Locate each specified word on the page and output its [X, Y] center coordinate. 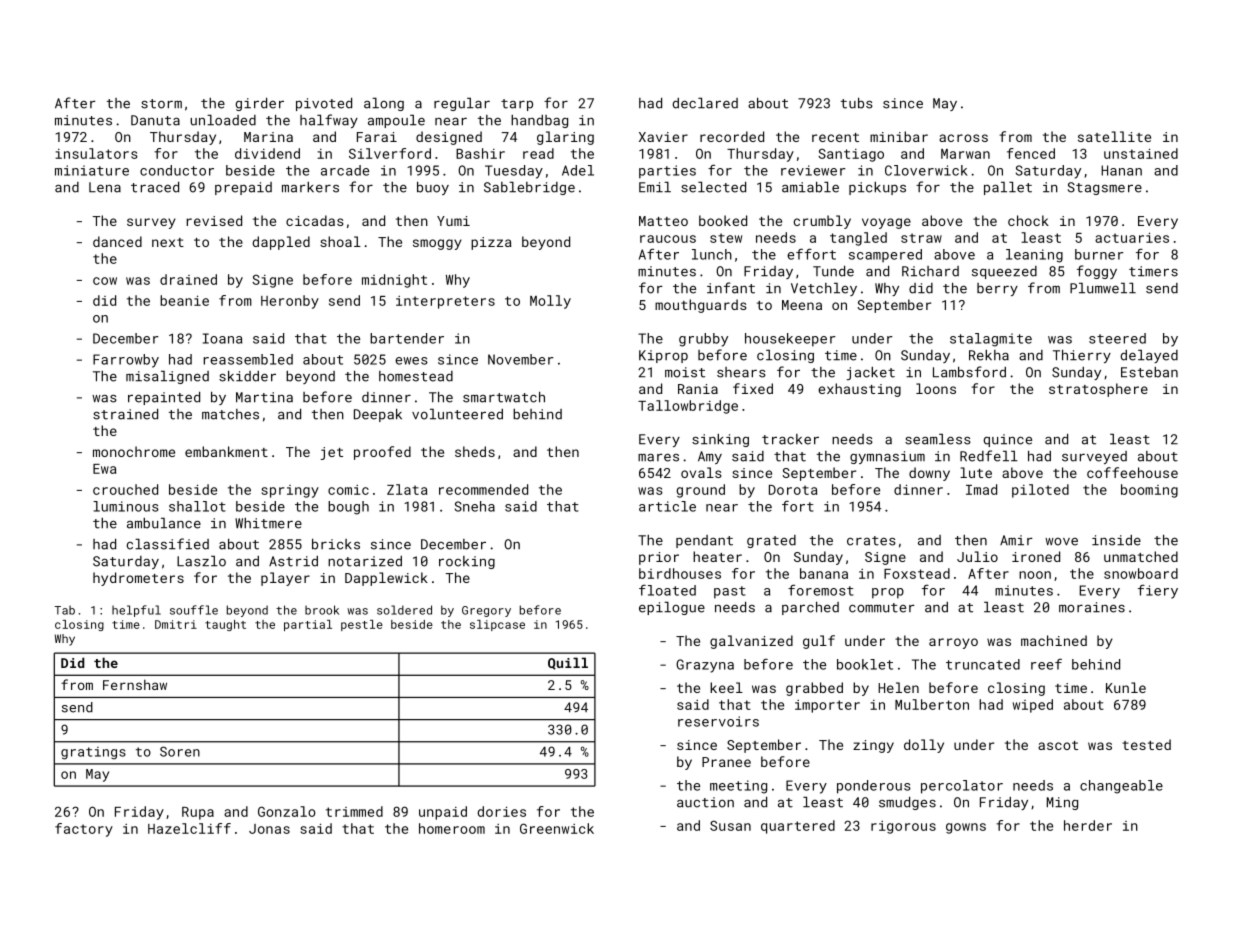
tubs [857, 103]
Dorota [793, 490]
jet [332, 453]
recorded [732, 136]
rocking [467, 562]
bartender [407, 338]
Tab [64, 610]
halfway [329, 121]
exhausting [859, 390]
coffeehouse [1132, 472]
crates [871, 541]
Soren [180, 751]
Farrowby [126, 361]
